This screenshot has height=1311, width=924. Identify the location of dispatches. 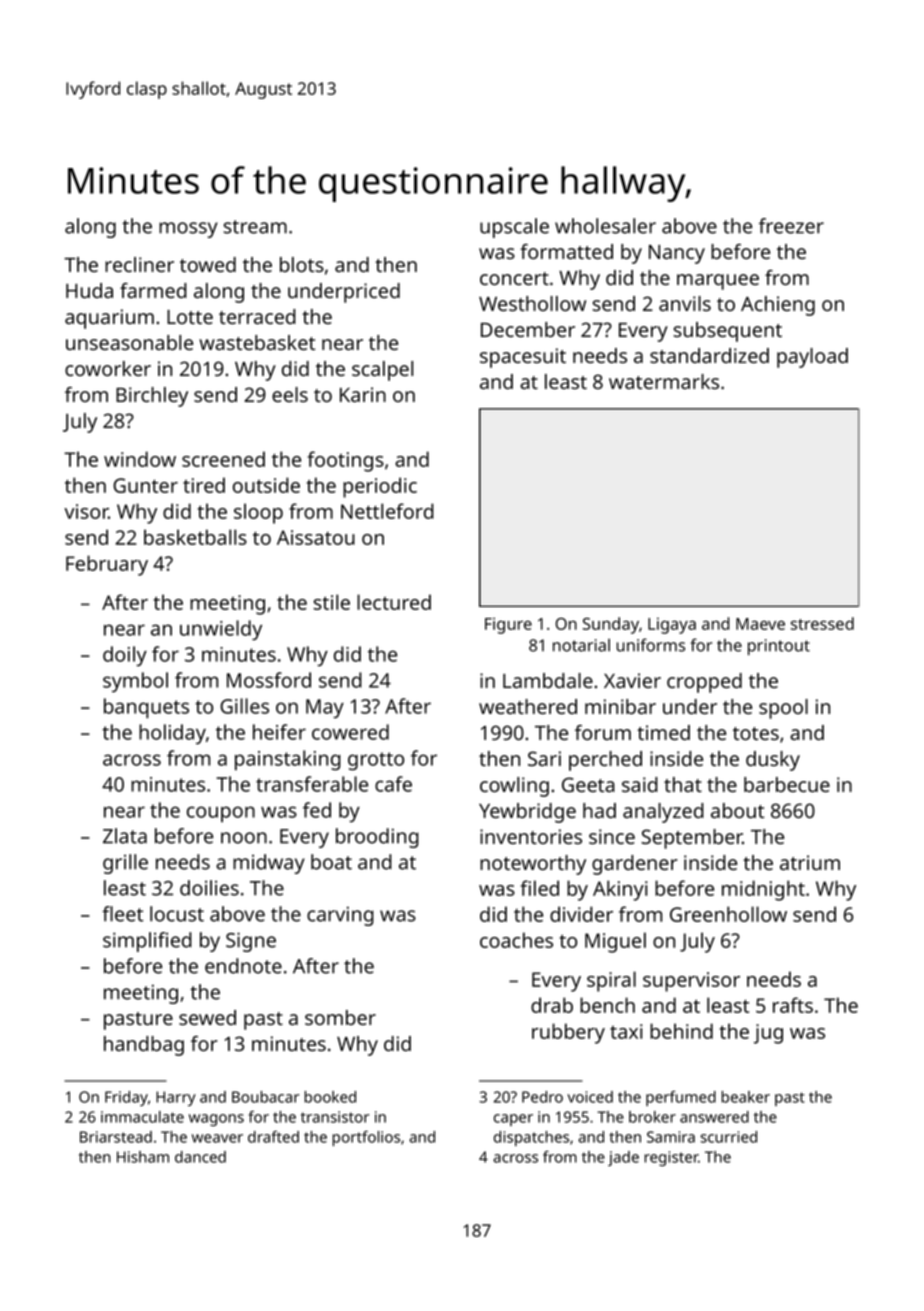
(531, 1138).
